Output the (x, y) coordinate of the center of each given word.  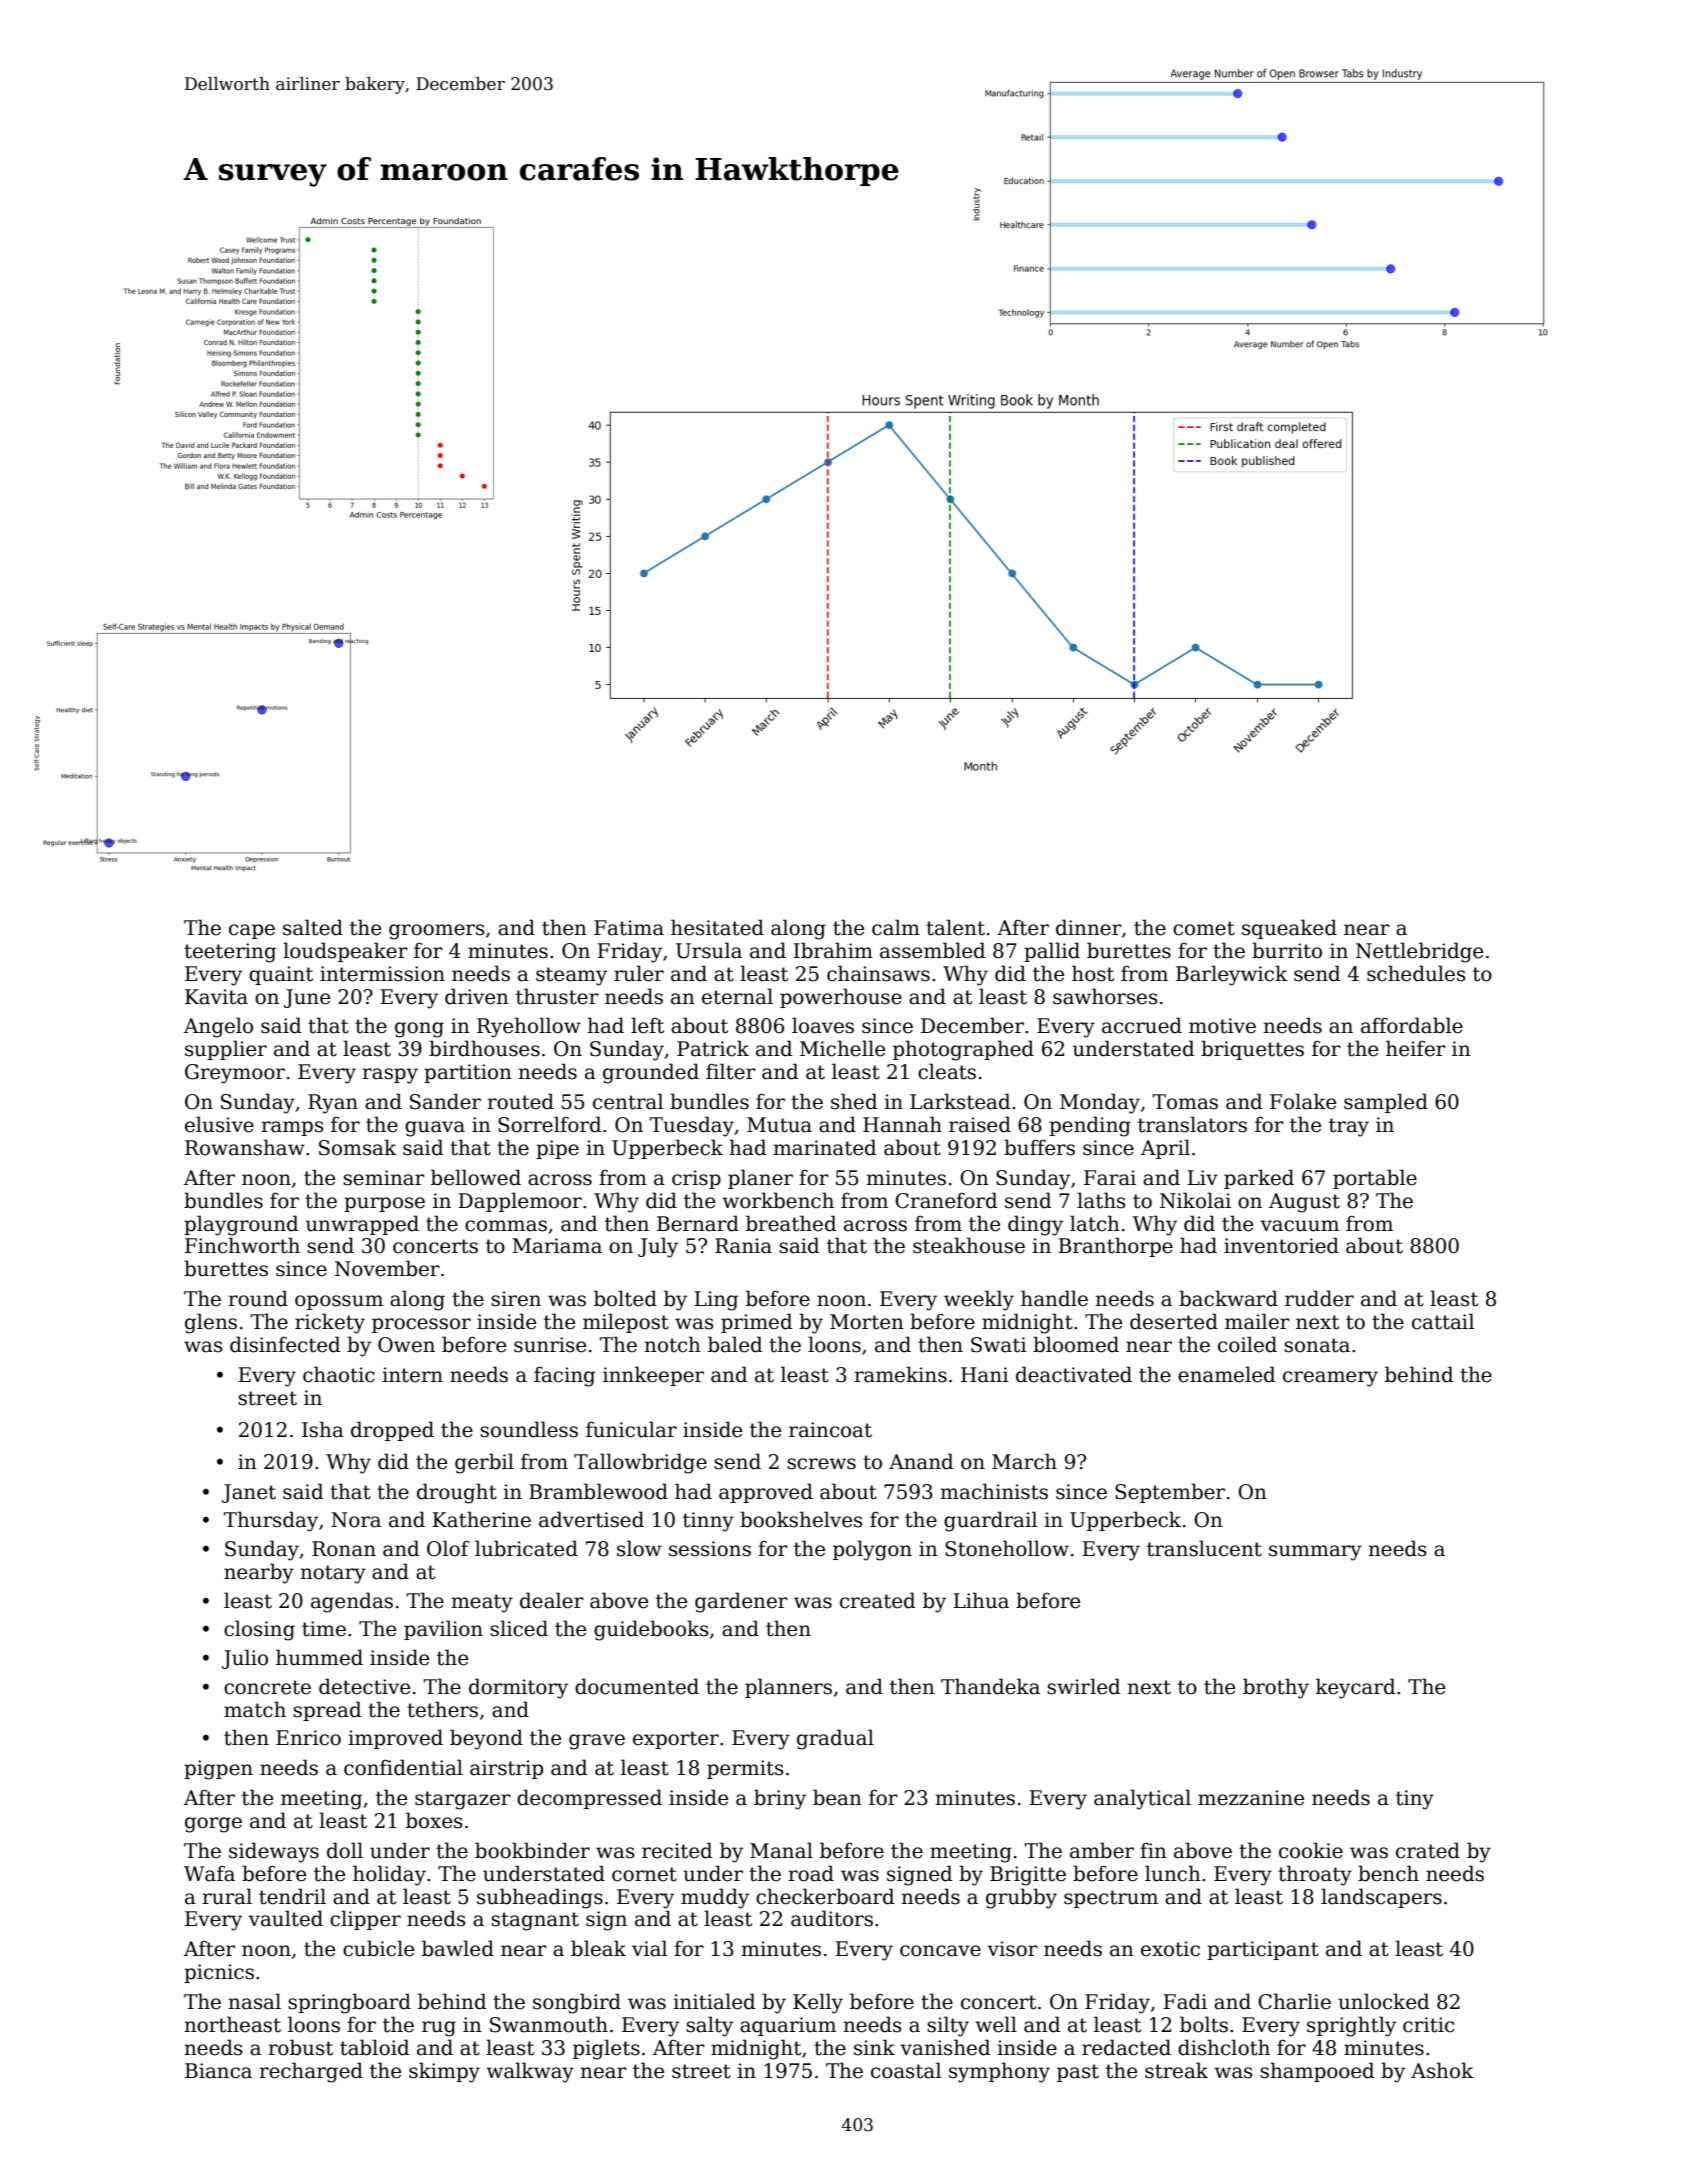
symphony (999, 2072)
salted (313, 927)
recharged (311, 2072)
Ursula (709, 950)
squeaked (1289, 929)
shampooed (1317, 2072)
